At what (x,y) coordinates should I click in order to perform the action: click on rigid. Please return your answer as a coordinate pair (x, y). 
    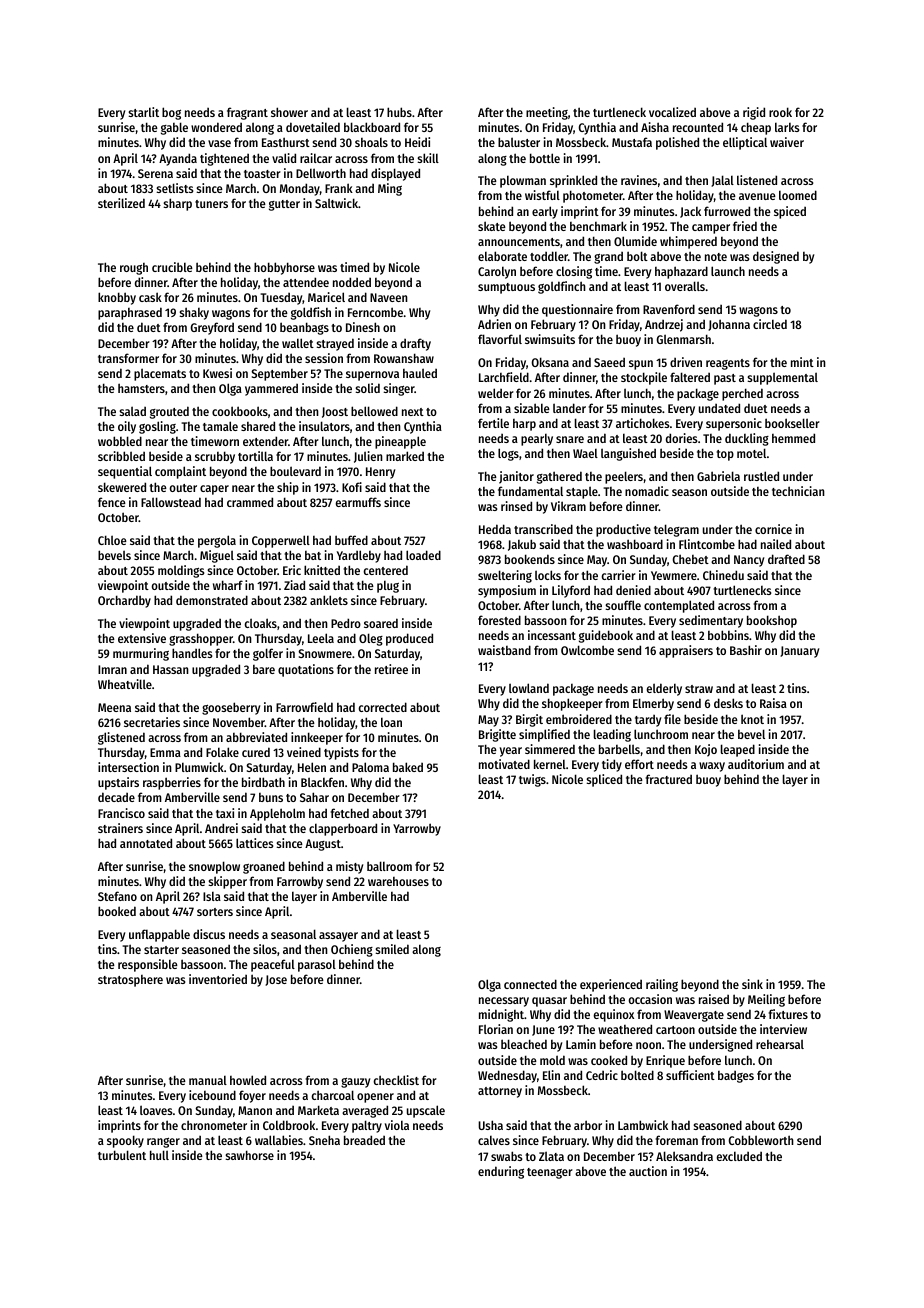
    Looking at the image, I should click on (754, 113).
